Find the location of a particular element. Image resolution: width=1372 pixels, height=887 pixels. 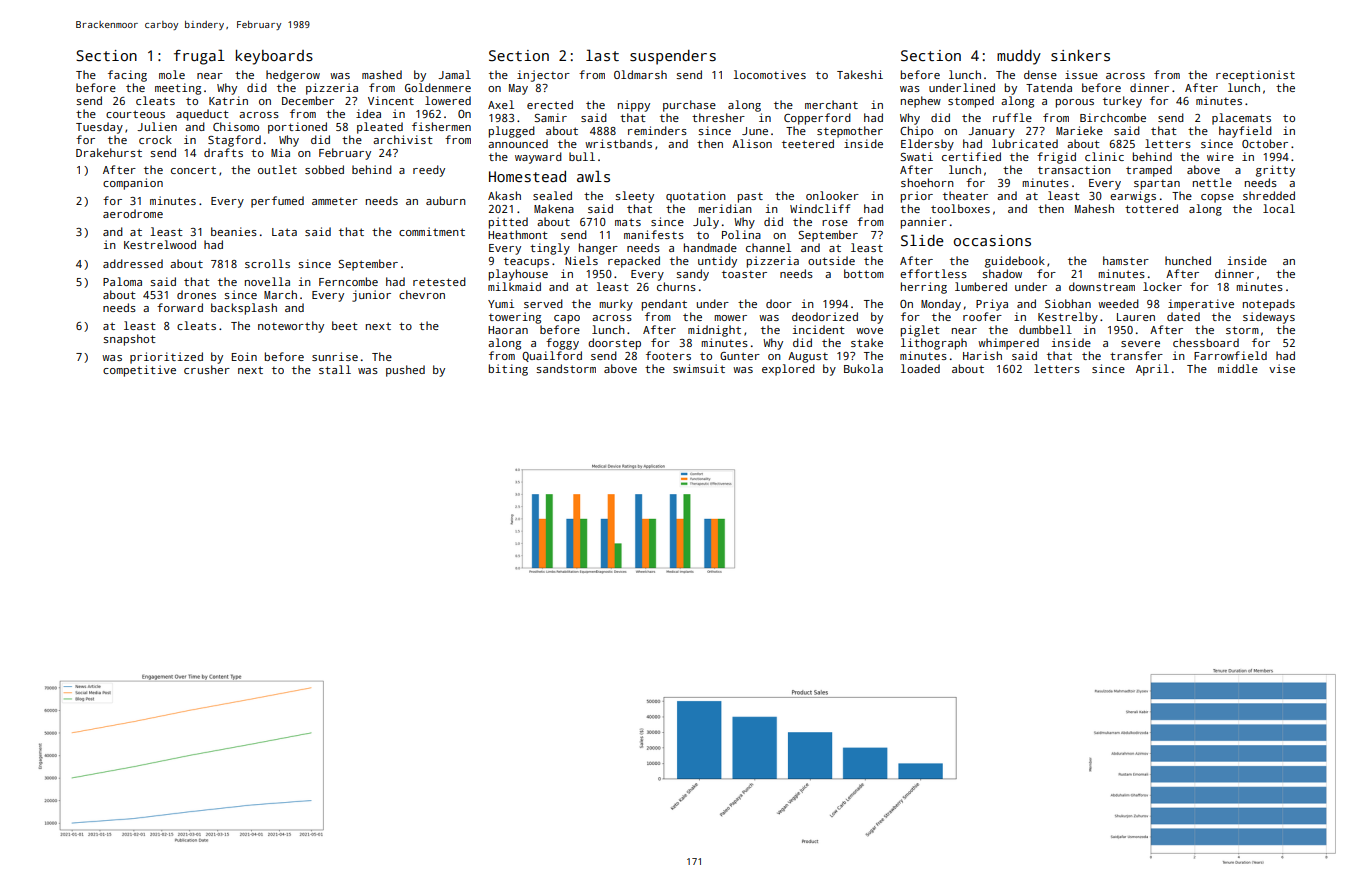

Kestrelby is located at coordinates (1068, 318).
